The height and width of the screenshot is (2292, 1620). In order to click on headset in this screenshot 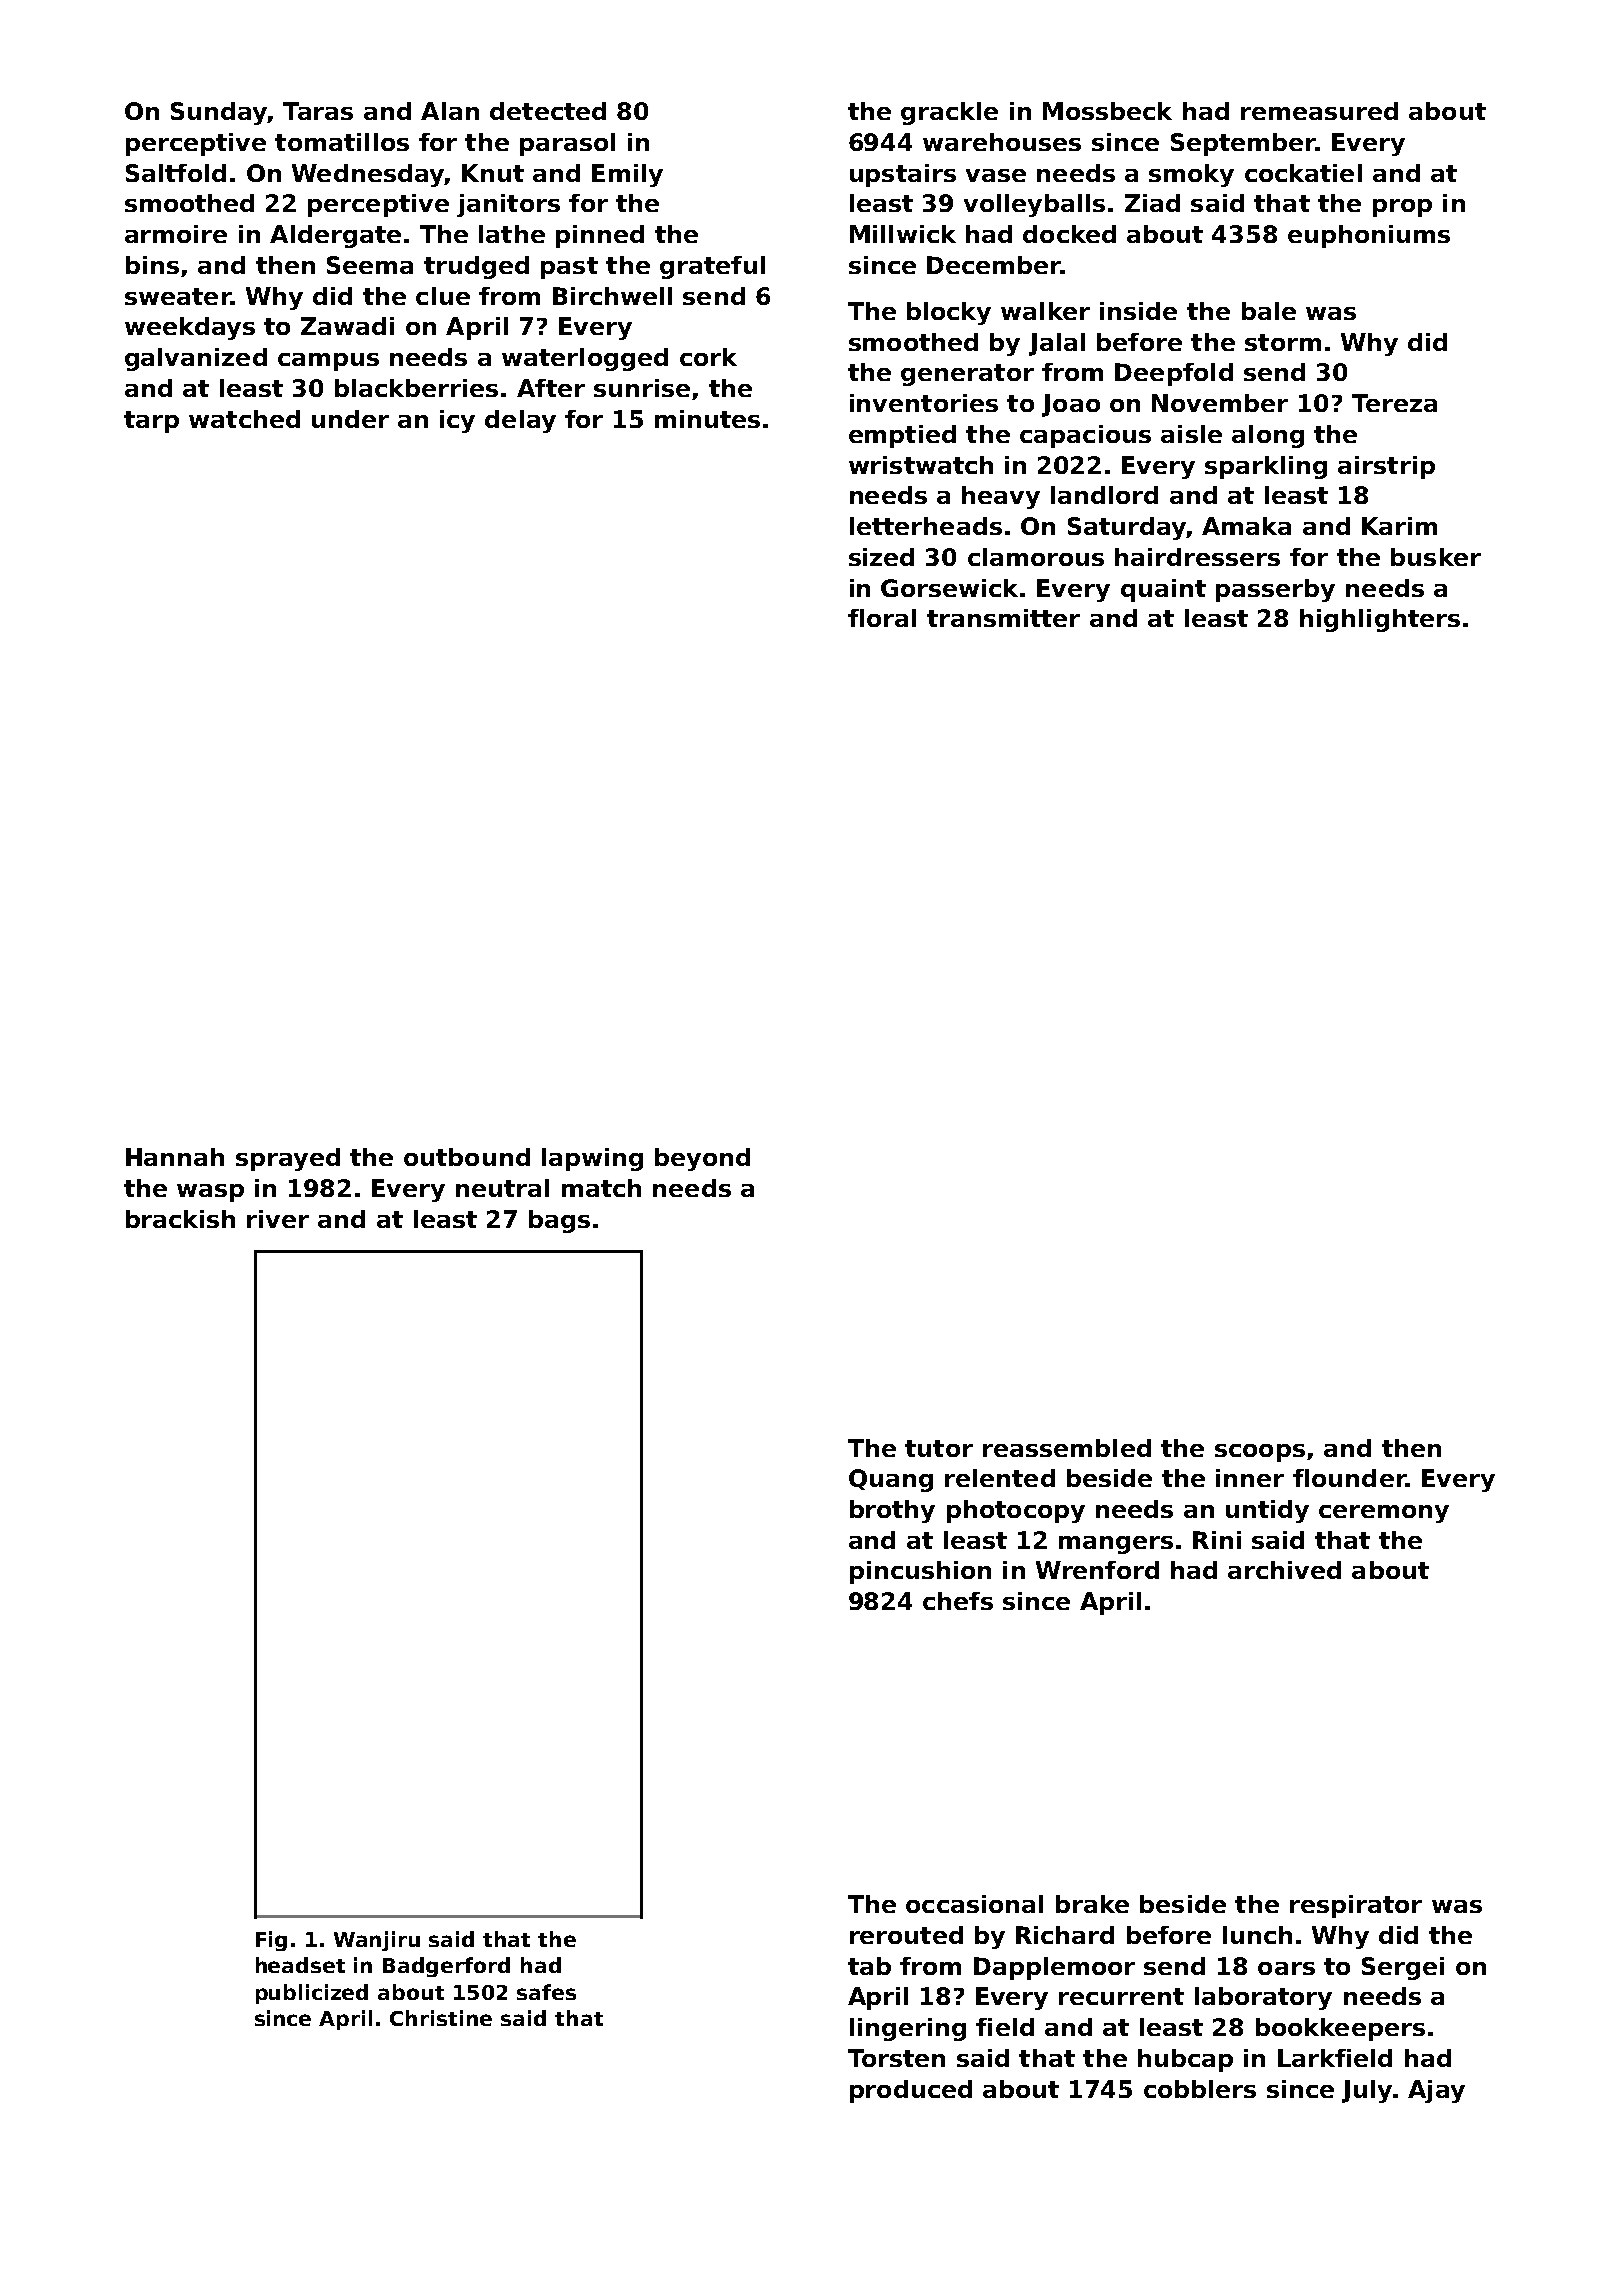, I will do `click(300, 1965)`.
